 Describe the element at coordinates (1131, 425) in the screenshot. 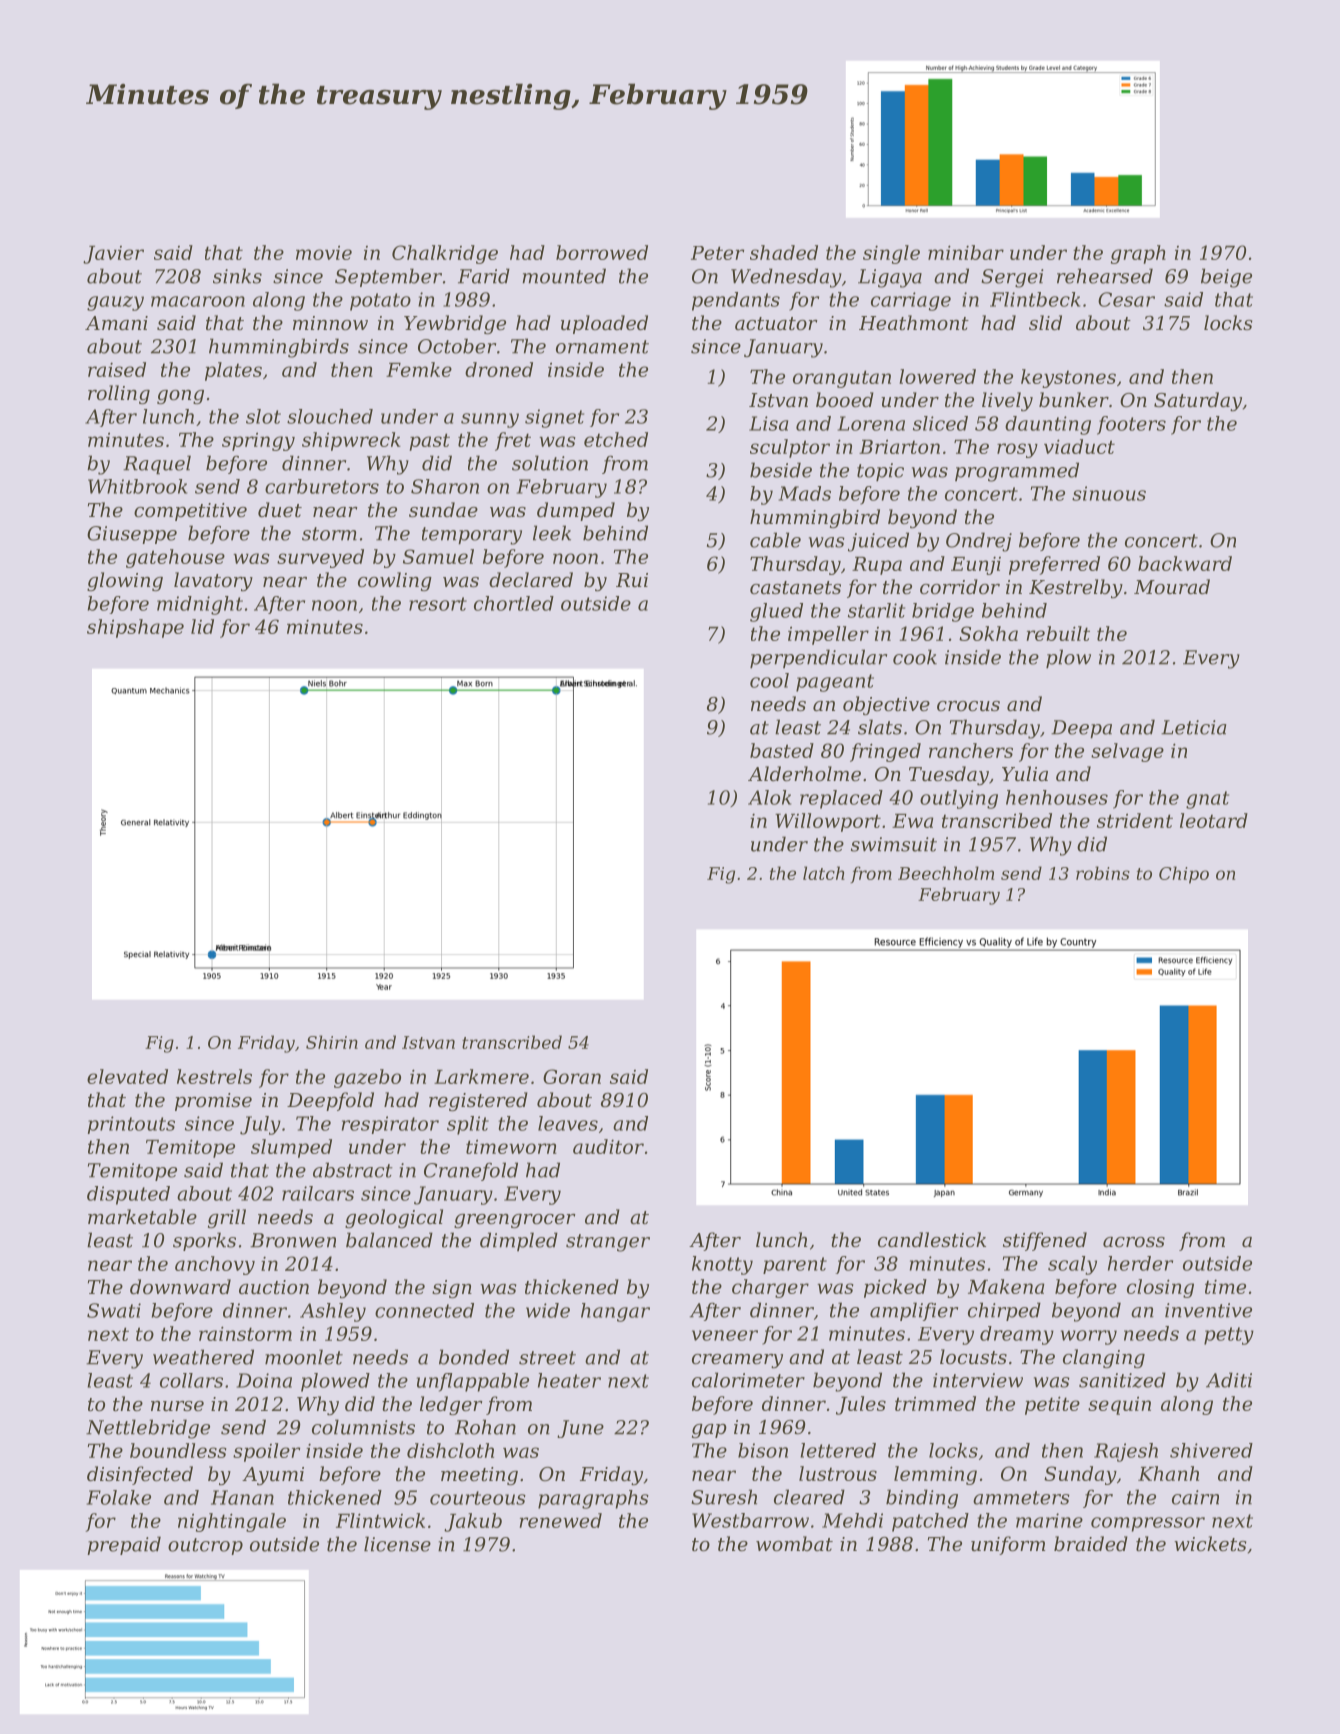

I see `footers` at that location.
